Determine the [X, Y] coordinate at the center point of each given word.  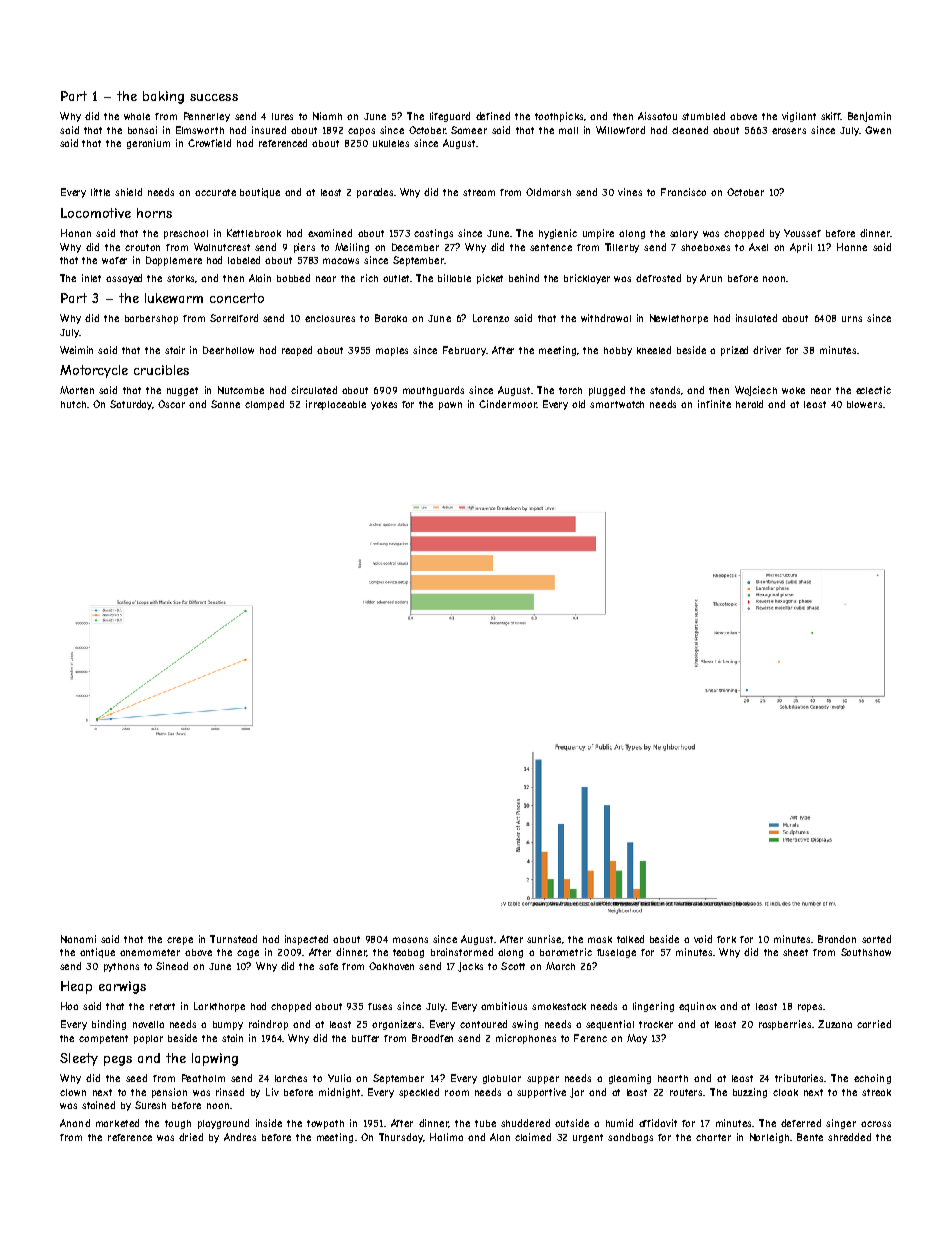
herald [749, 404]
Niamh [327, 116]
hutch [73, 404]
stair [175, 350]
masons [410, 940]
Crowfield [209, 143]
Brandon [837, 939]
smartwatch [617, 404]
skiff [831, 116]
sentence [551, 247]
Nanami [78, 939]
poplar [148, 1039]
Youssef [802, 233]
